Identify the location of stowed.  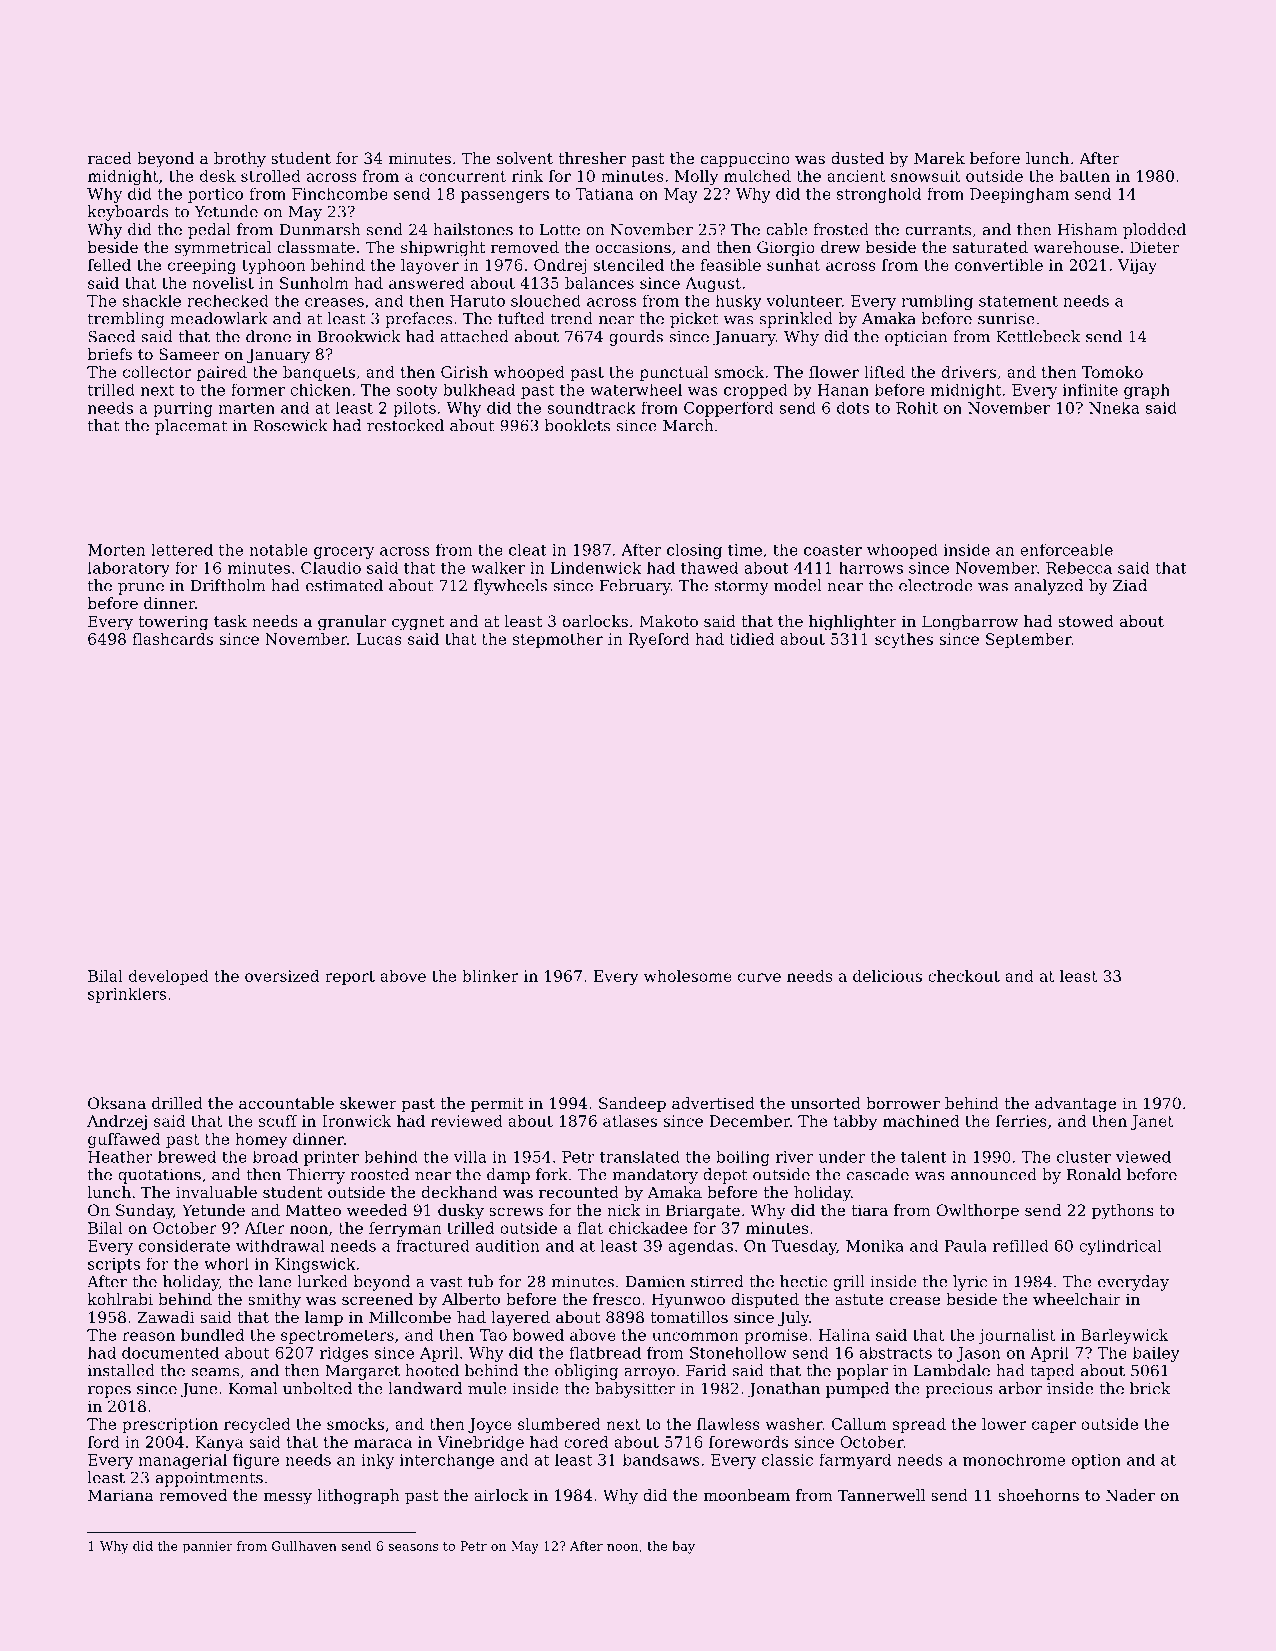
(1086, 621).
